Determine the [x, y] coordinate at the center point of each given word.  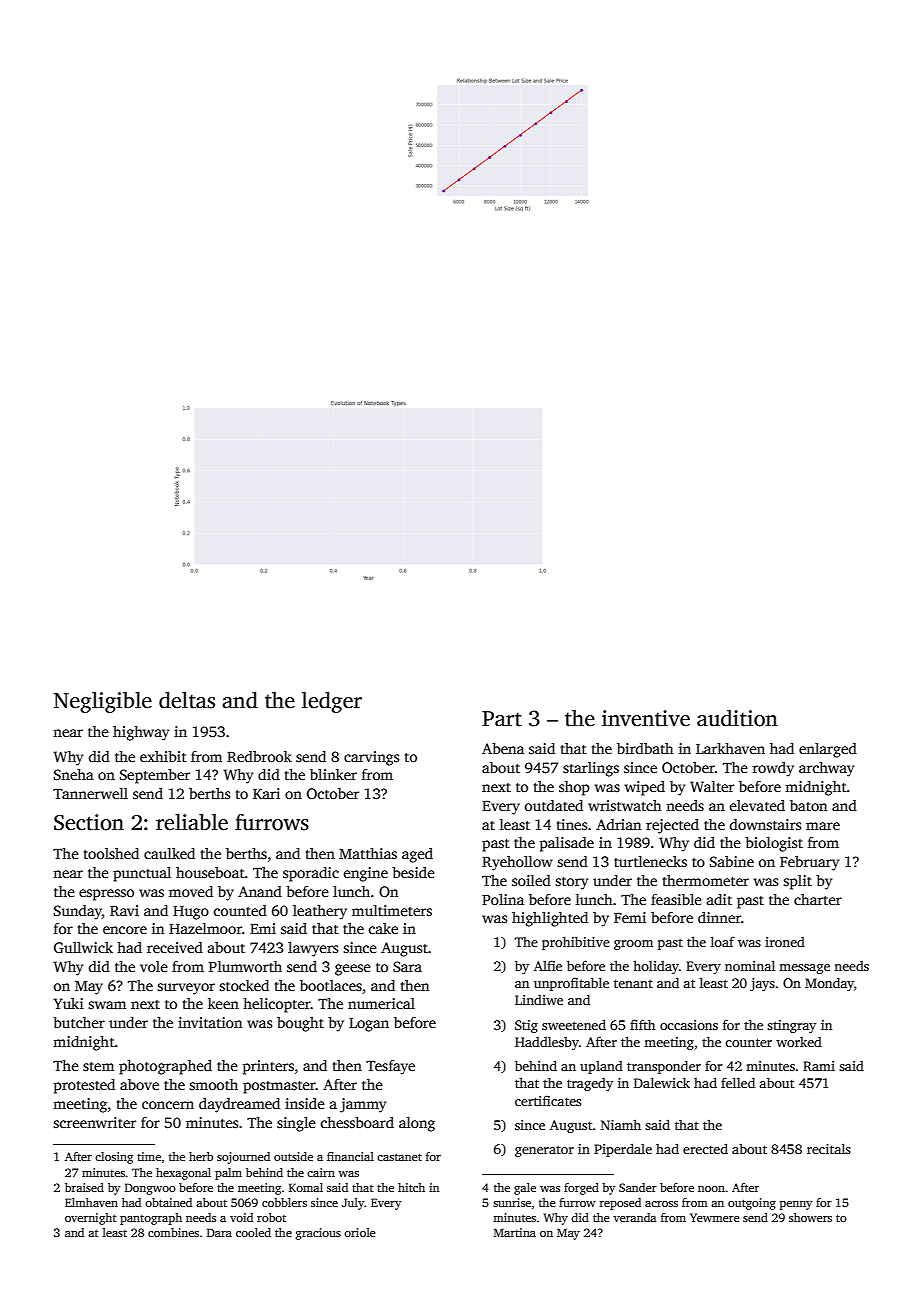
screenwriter [94, 1122]
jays [762, 984]
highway [141, 733]
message [804, 969]
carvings [371, 758]
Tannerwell [90, 793]
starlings [591, 769]
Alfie [548, 965]
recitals [829, 1148]
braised [84, 1187]
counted [240, 910]
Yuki [68, 1003]
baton [808, 805]
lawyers [313, 949]
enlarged [828, 750]
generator [544, 1151]
